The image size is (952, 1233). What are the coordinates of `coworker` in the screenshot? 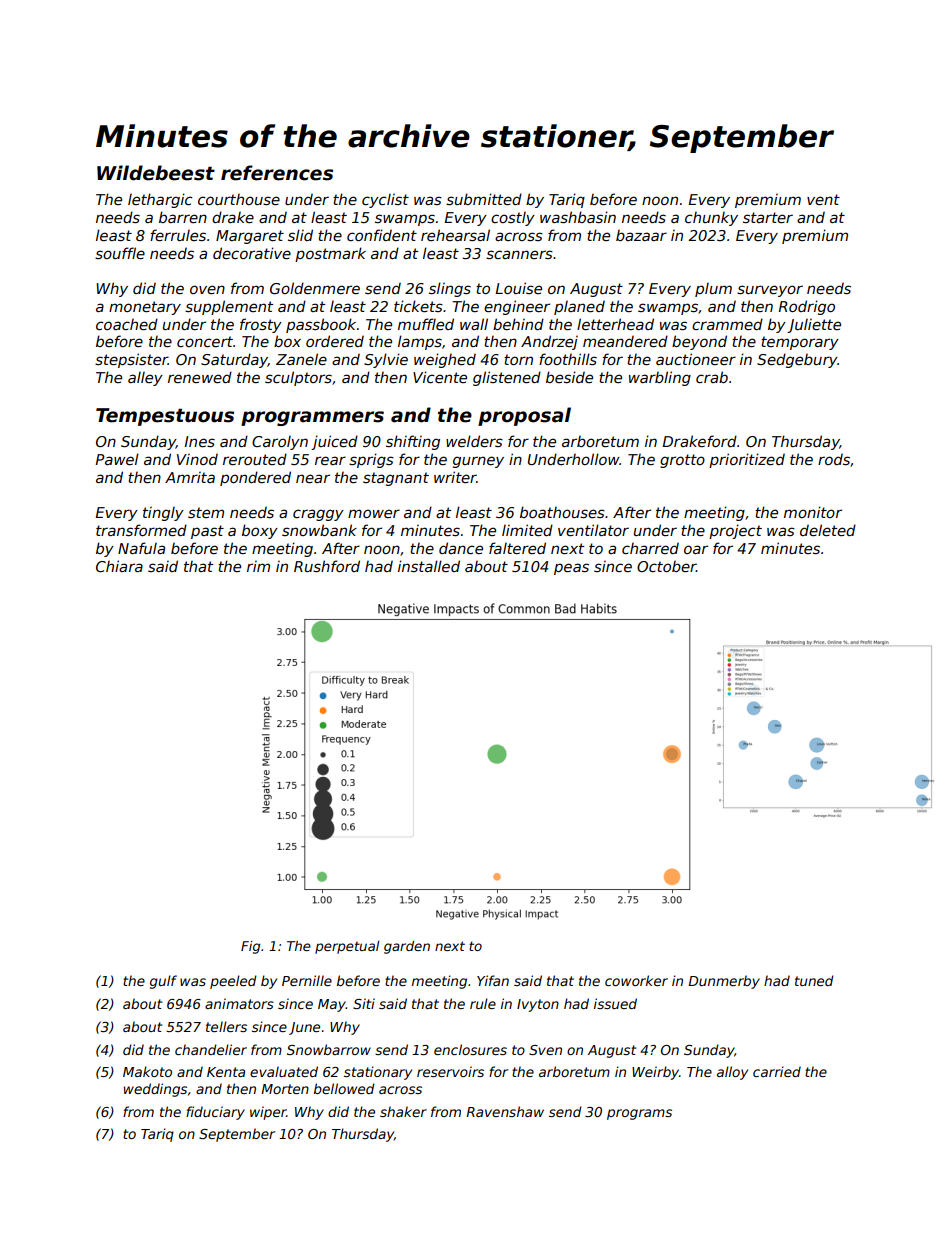 It's located at (636, 980).
